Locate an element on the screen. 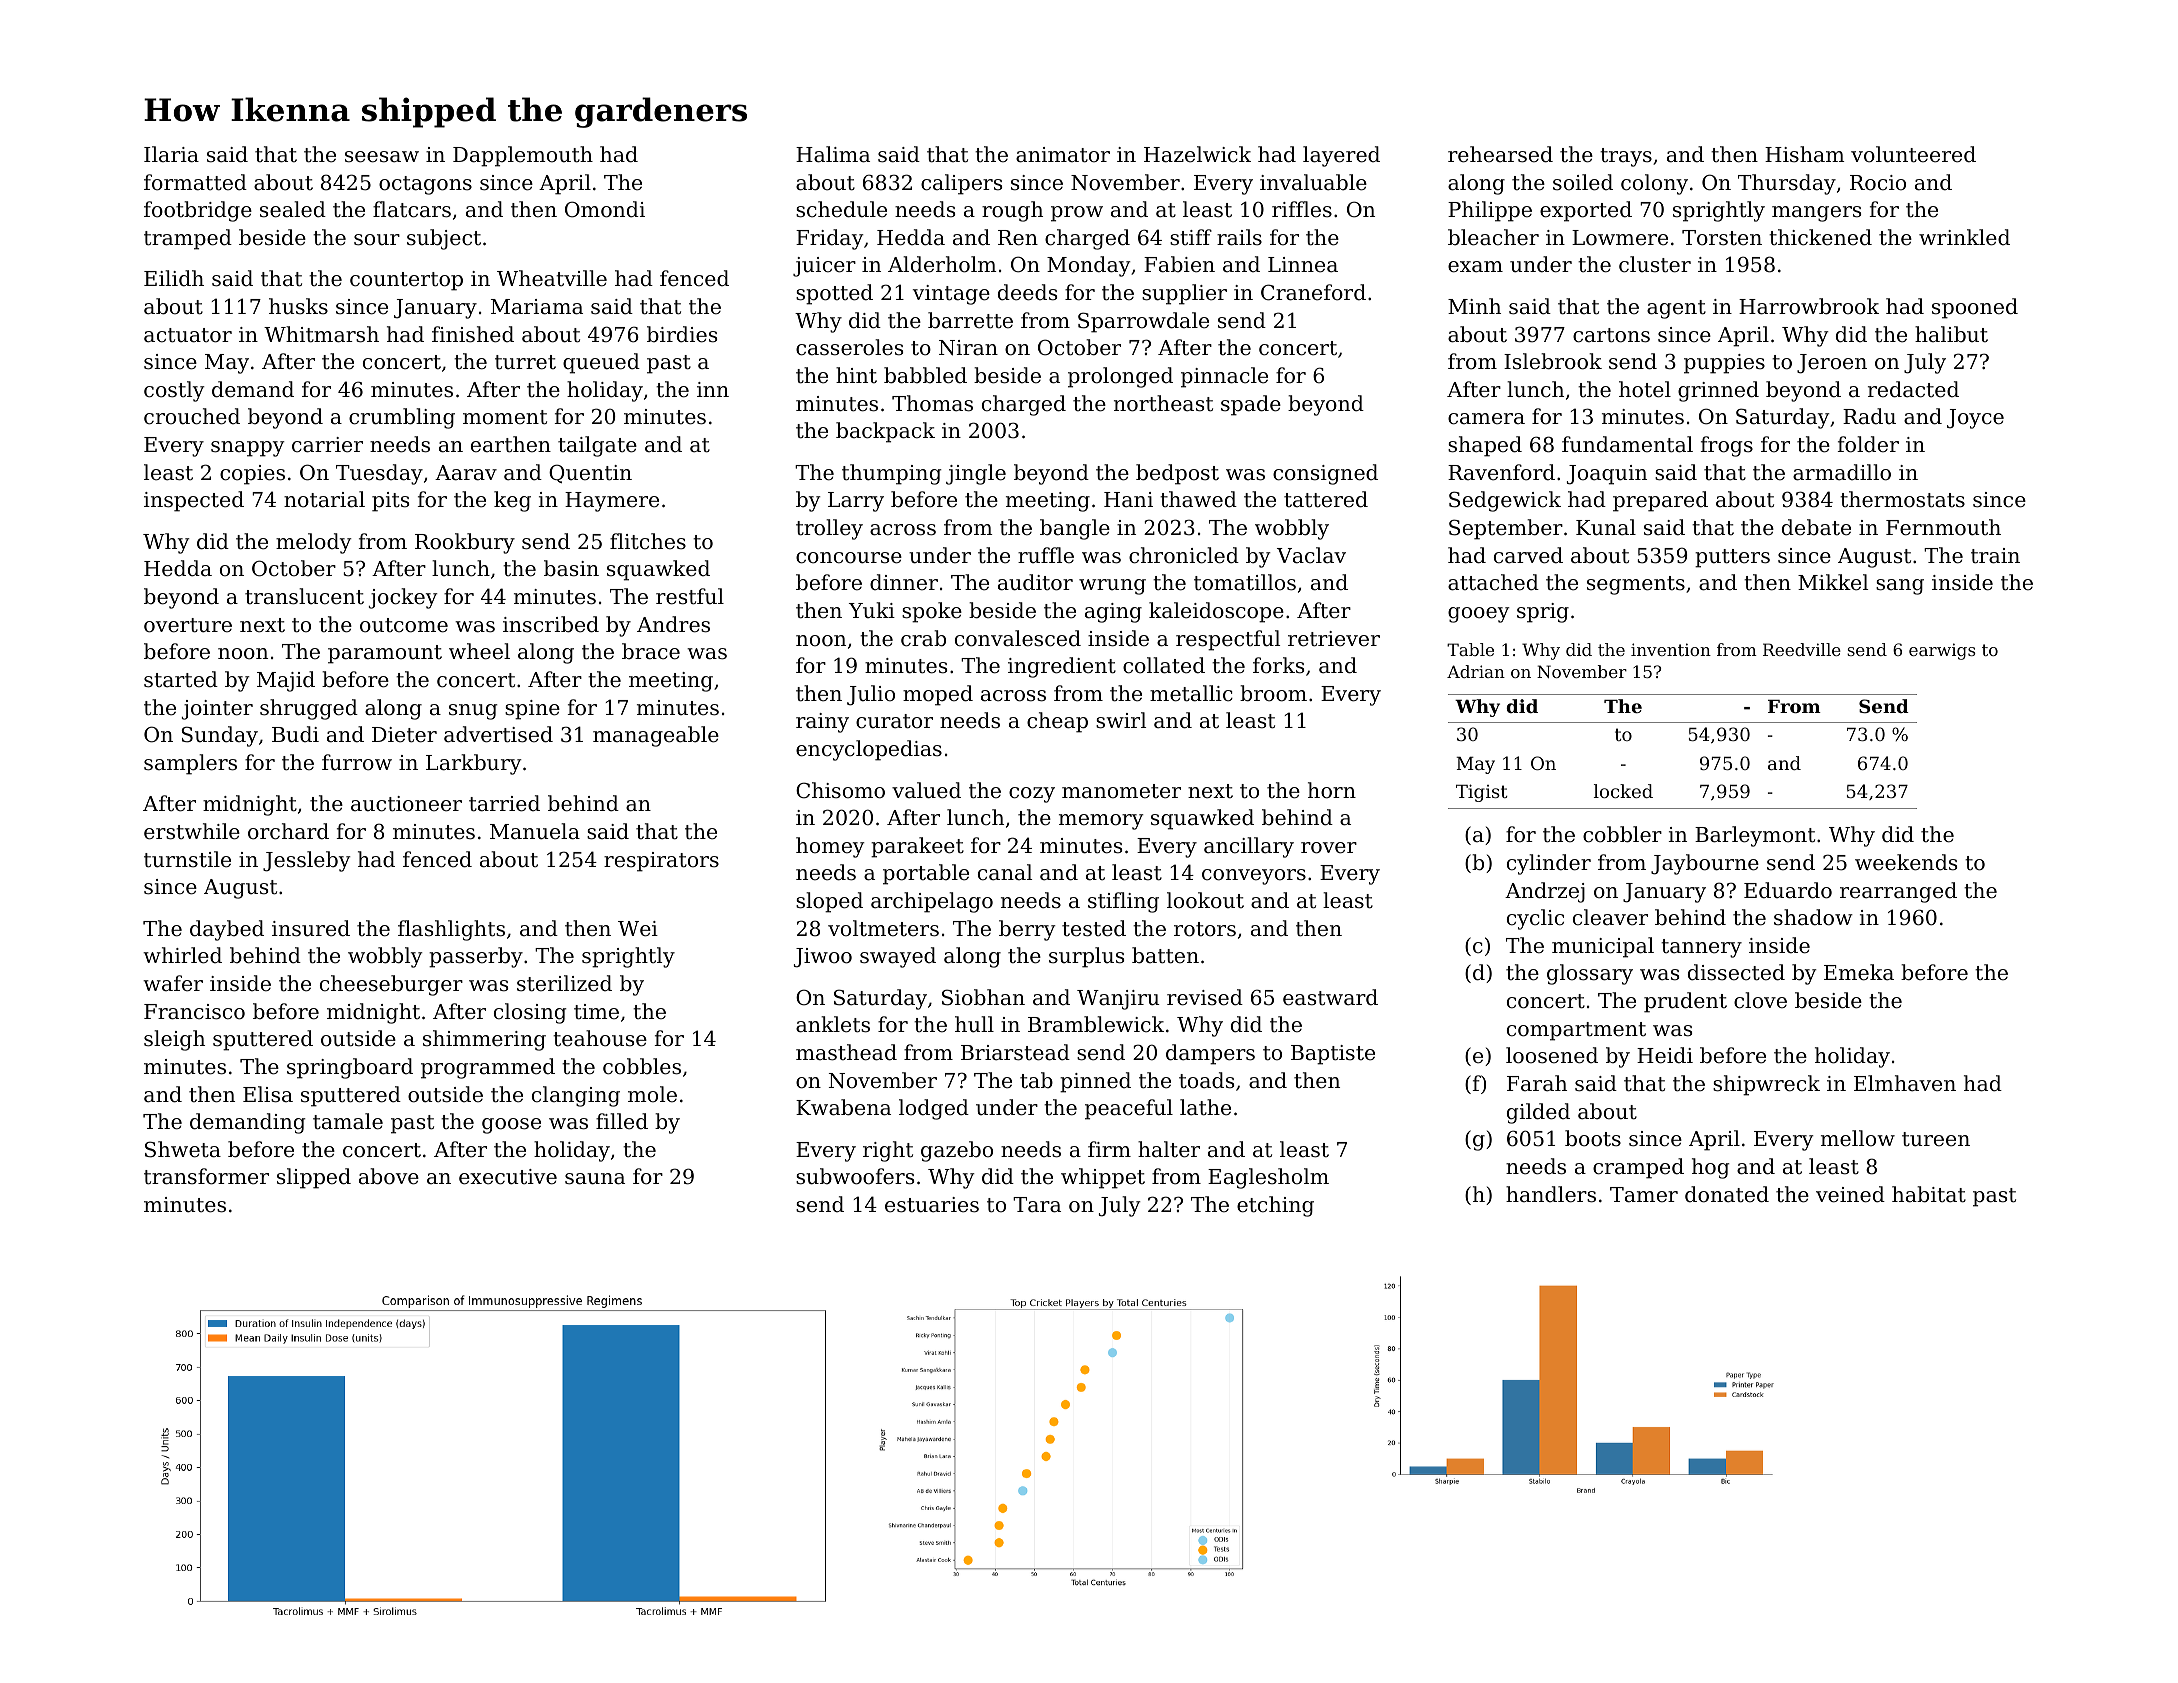  etching is located at coordinates (1275, 1206).
